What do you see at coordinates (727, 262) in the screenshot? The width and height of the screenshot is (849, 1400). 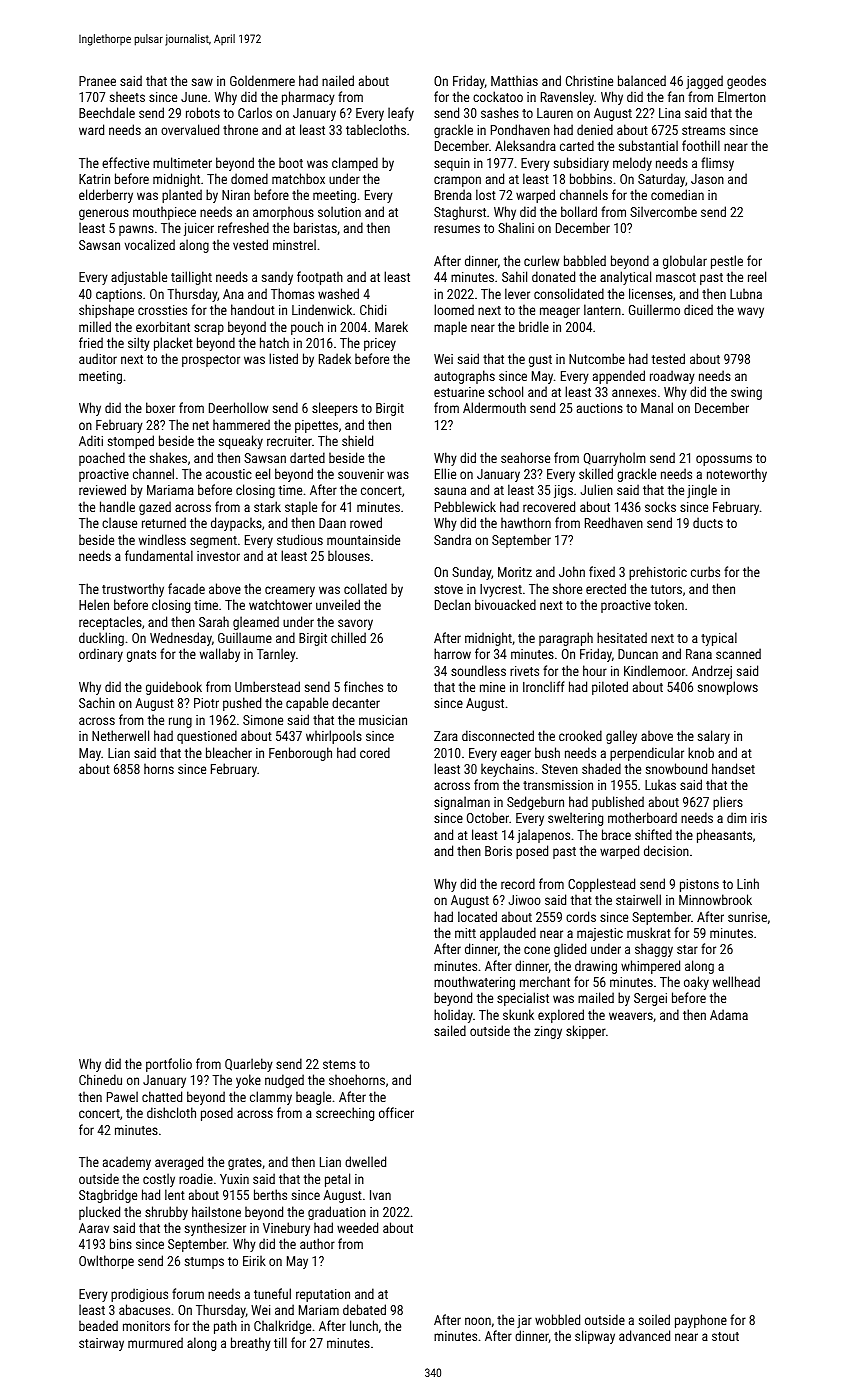 I see `pestle` at bounding box center [727, 262].
